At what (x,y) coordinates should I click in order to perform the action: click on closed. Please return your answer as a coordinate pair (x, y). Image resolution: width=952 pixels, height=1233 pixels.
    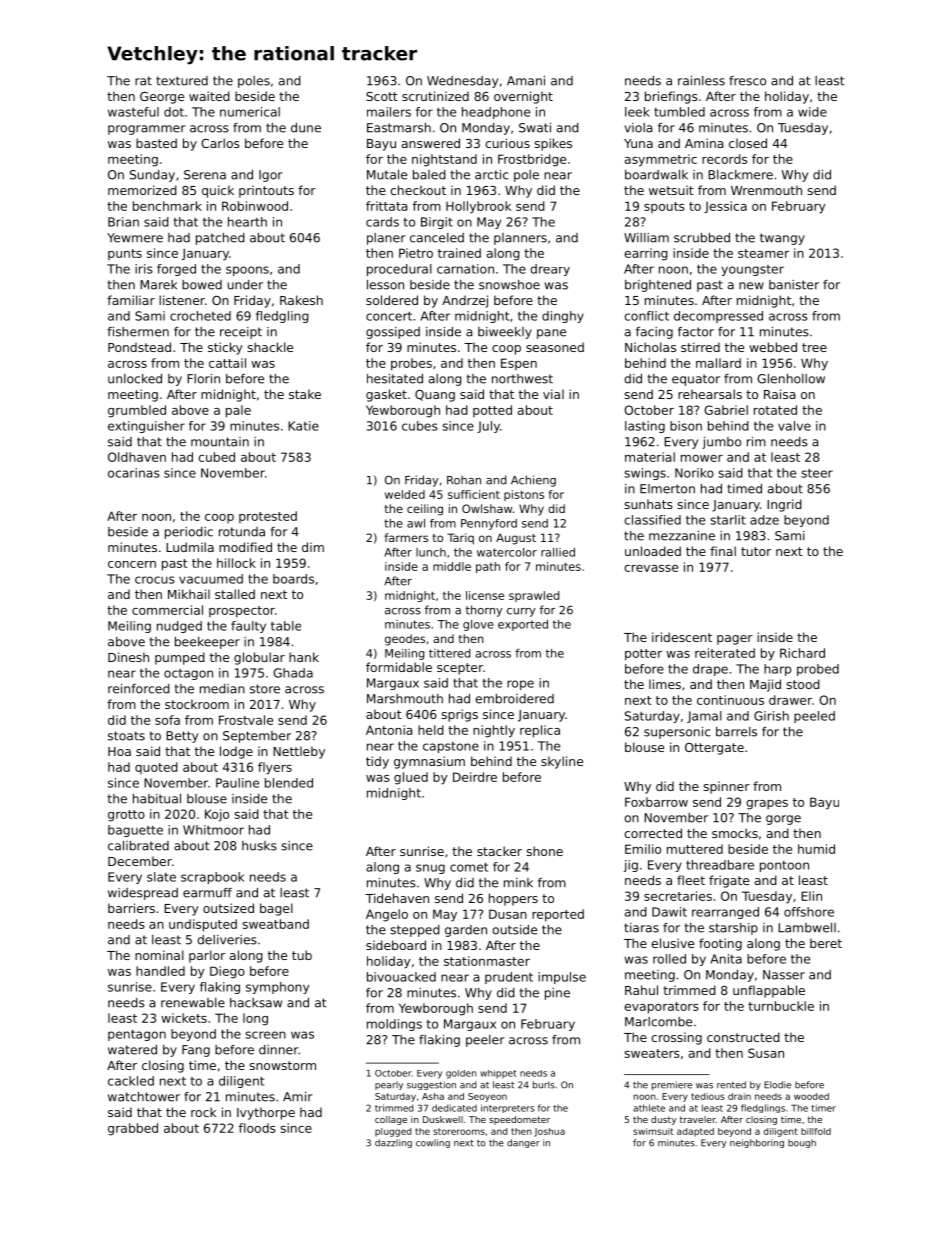
    Looking at the image, I should click on (748, 143).
